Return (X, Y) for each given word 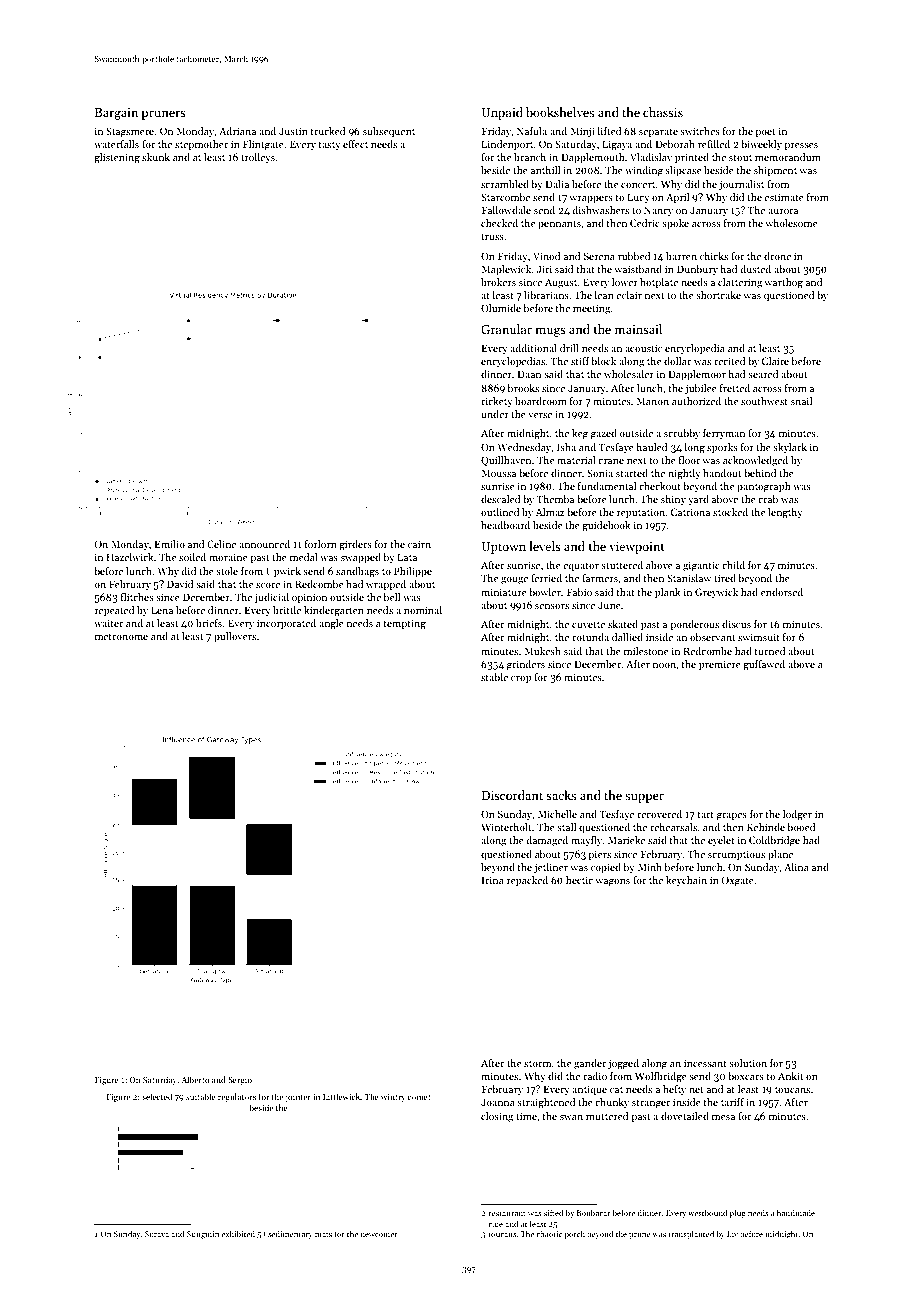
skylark (790, 448)
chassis (663, 112)
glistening (117, 158)
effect (355, 144)
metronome (121, 637)
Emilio (170, 544)
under (495, 414)
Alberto (195, 1079)
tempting (404, 624)
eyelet (721, 841)
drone (777, 256)
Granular (506, 329)
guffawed (764, 665)
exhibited (238, 1233)
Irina (493, 880)
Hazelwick (130, 557)
